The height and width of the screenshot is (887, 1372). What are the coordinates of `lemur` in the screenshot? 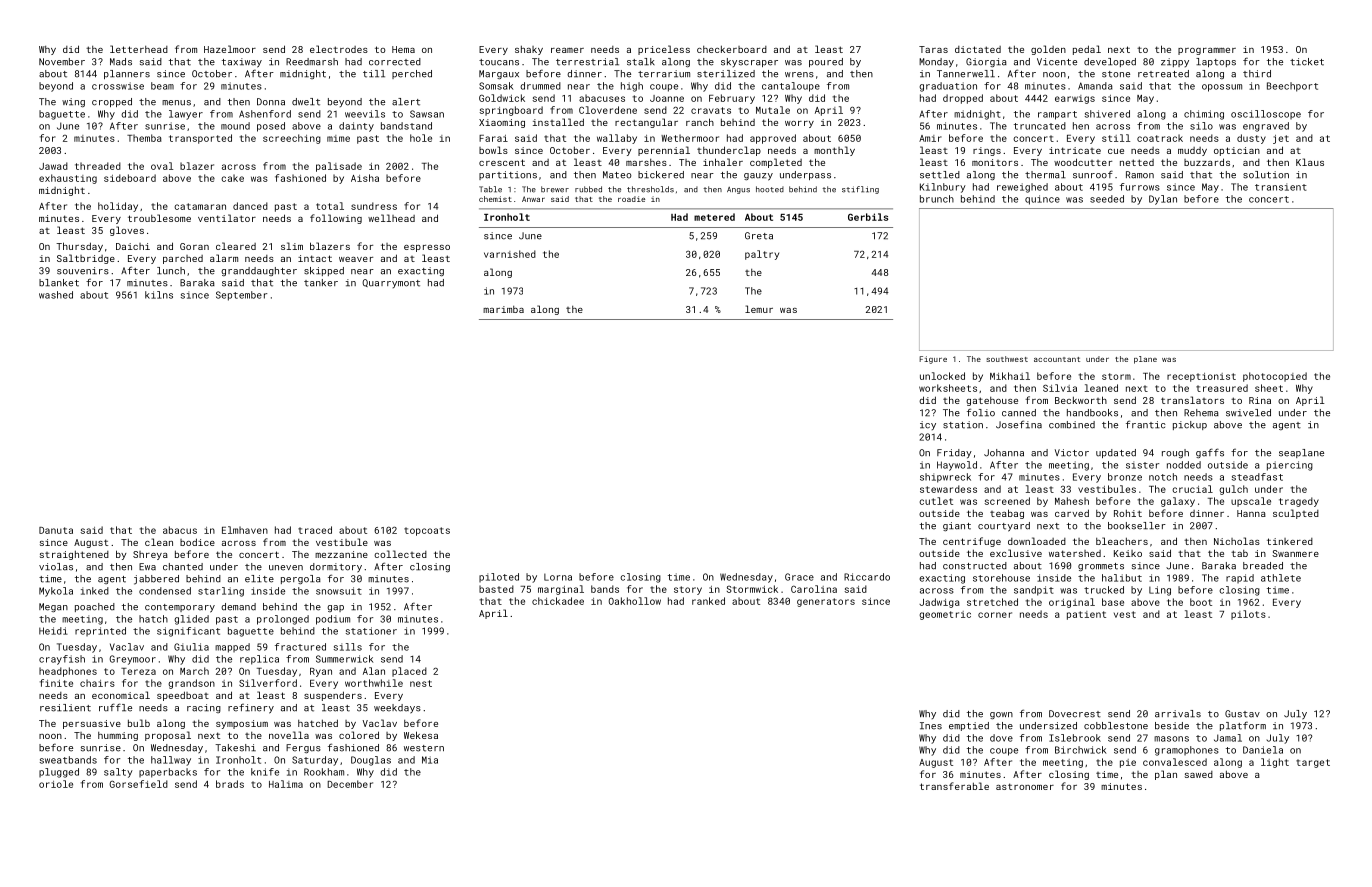 It's located at (759, 309).
